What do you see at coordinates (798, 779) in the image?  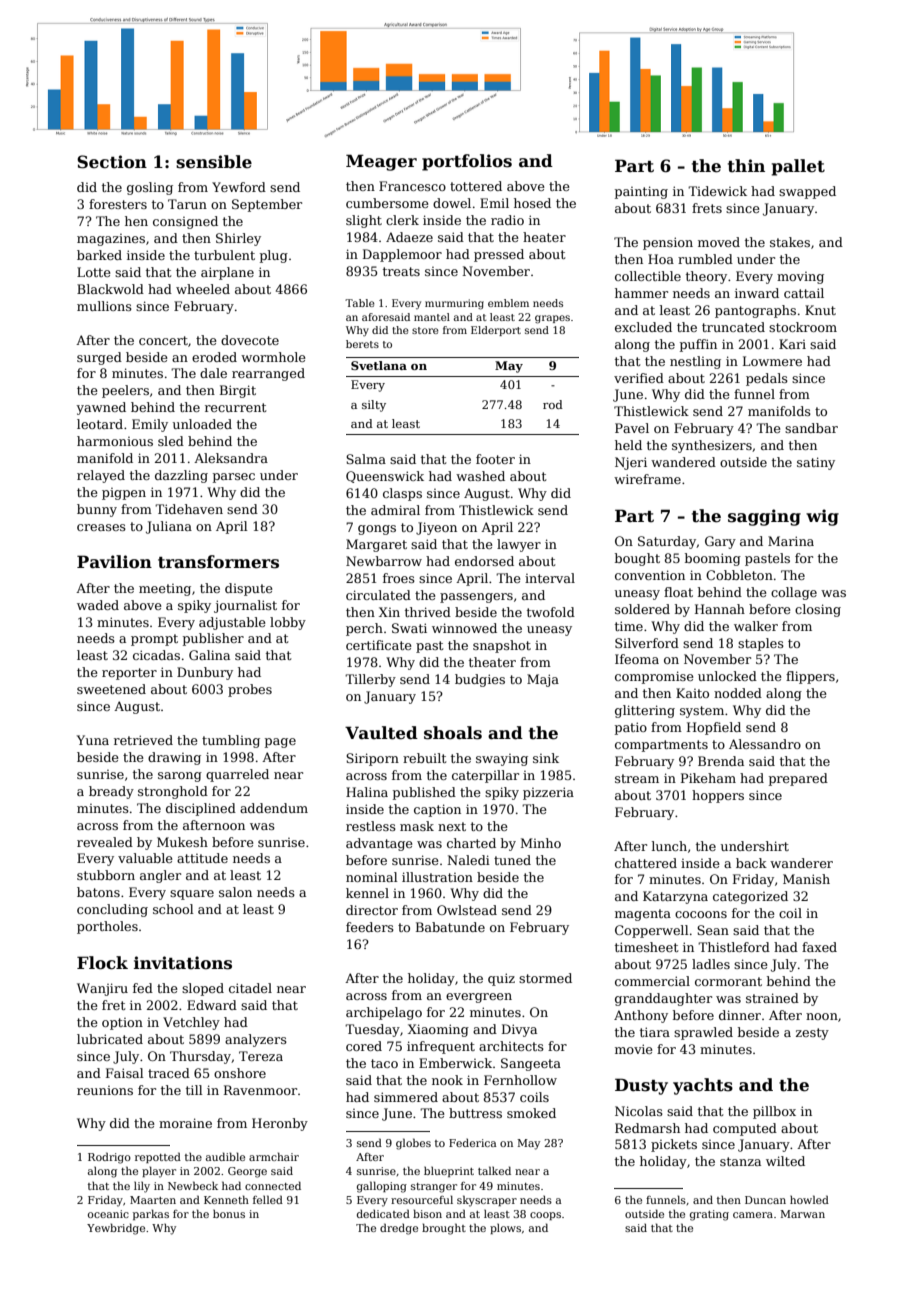 I see `prepared` at bounding box center [798, 779].
